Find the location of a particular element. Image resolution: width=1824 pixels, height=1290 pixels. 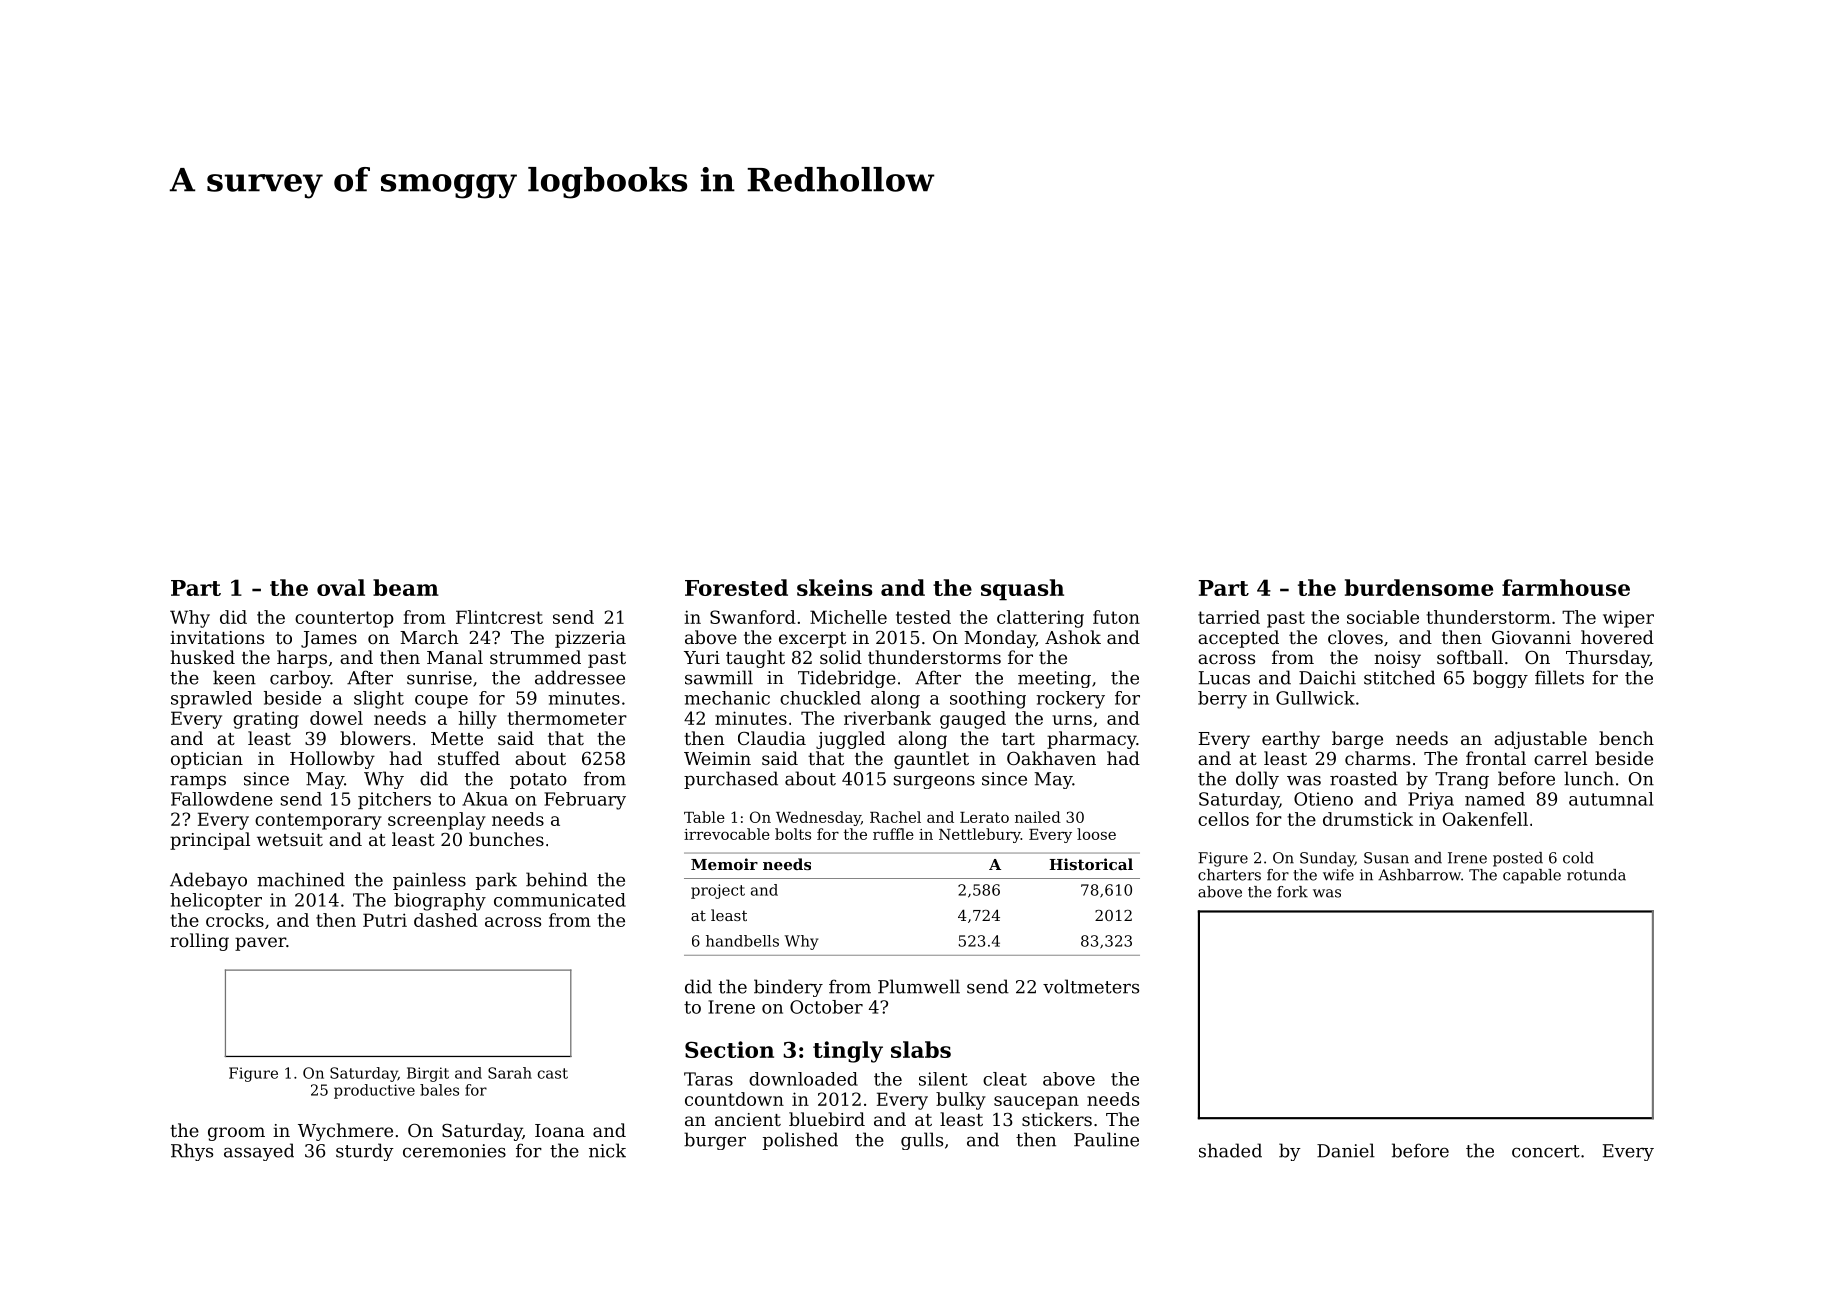

groom is located at coordinates (236, 1134).
